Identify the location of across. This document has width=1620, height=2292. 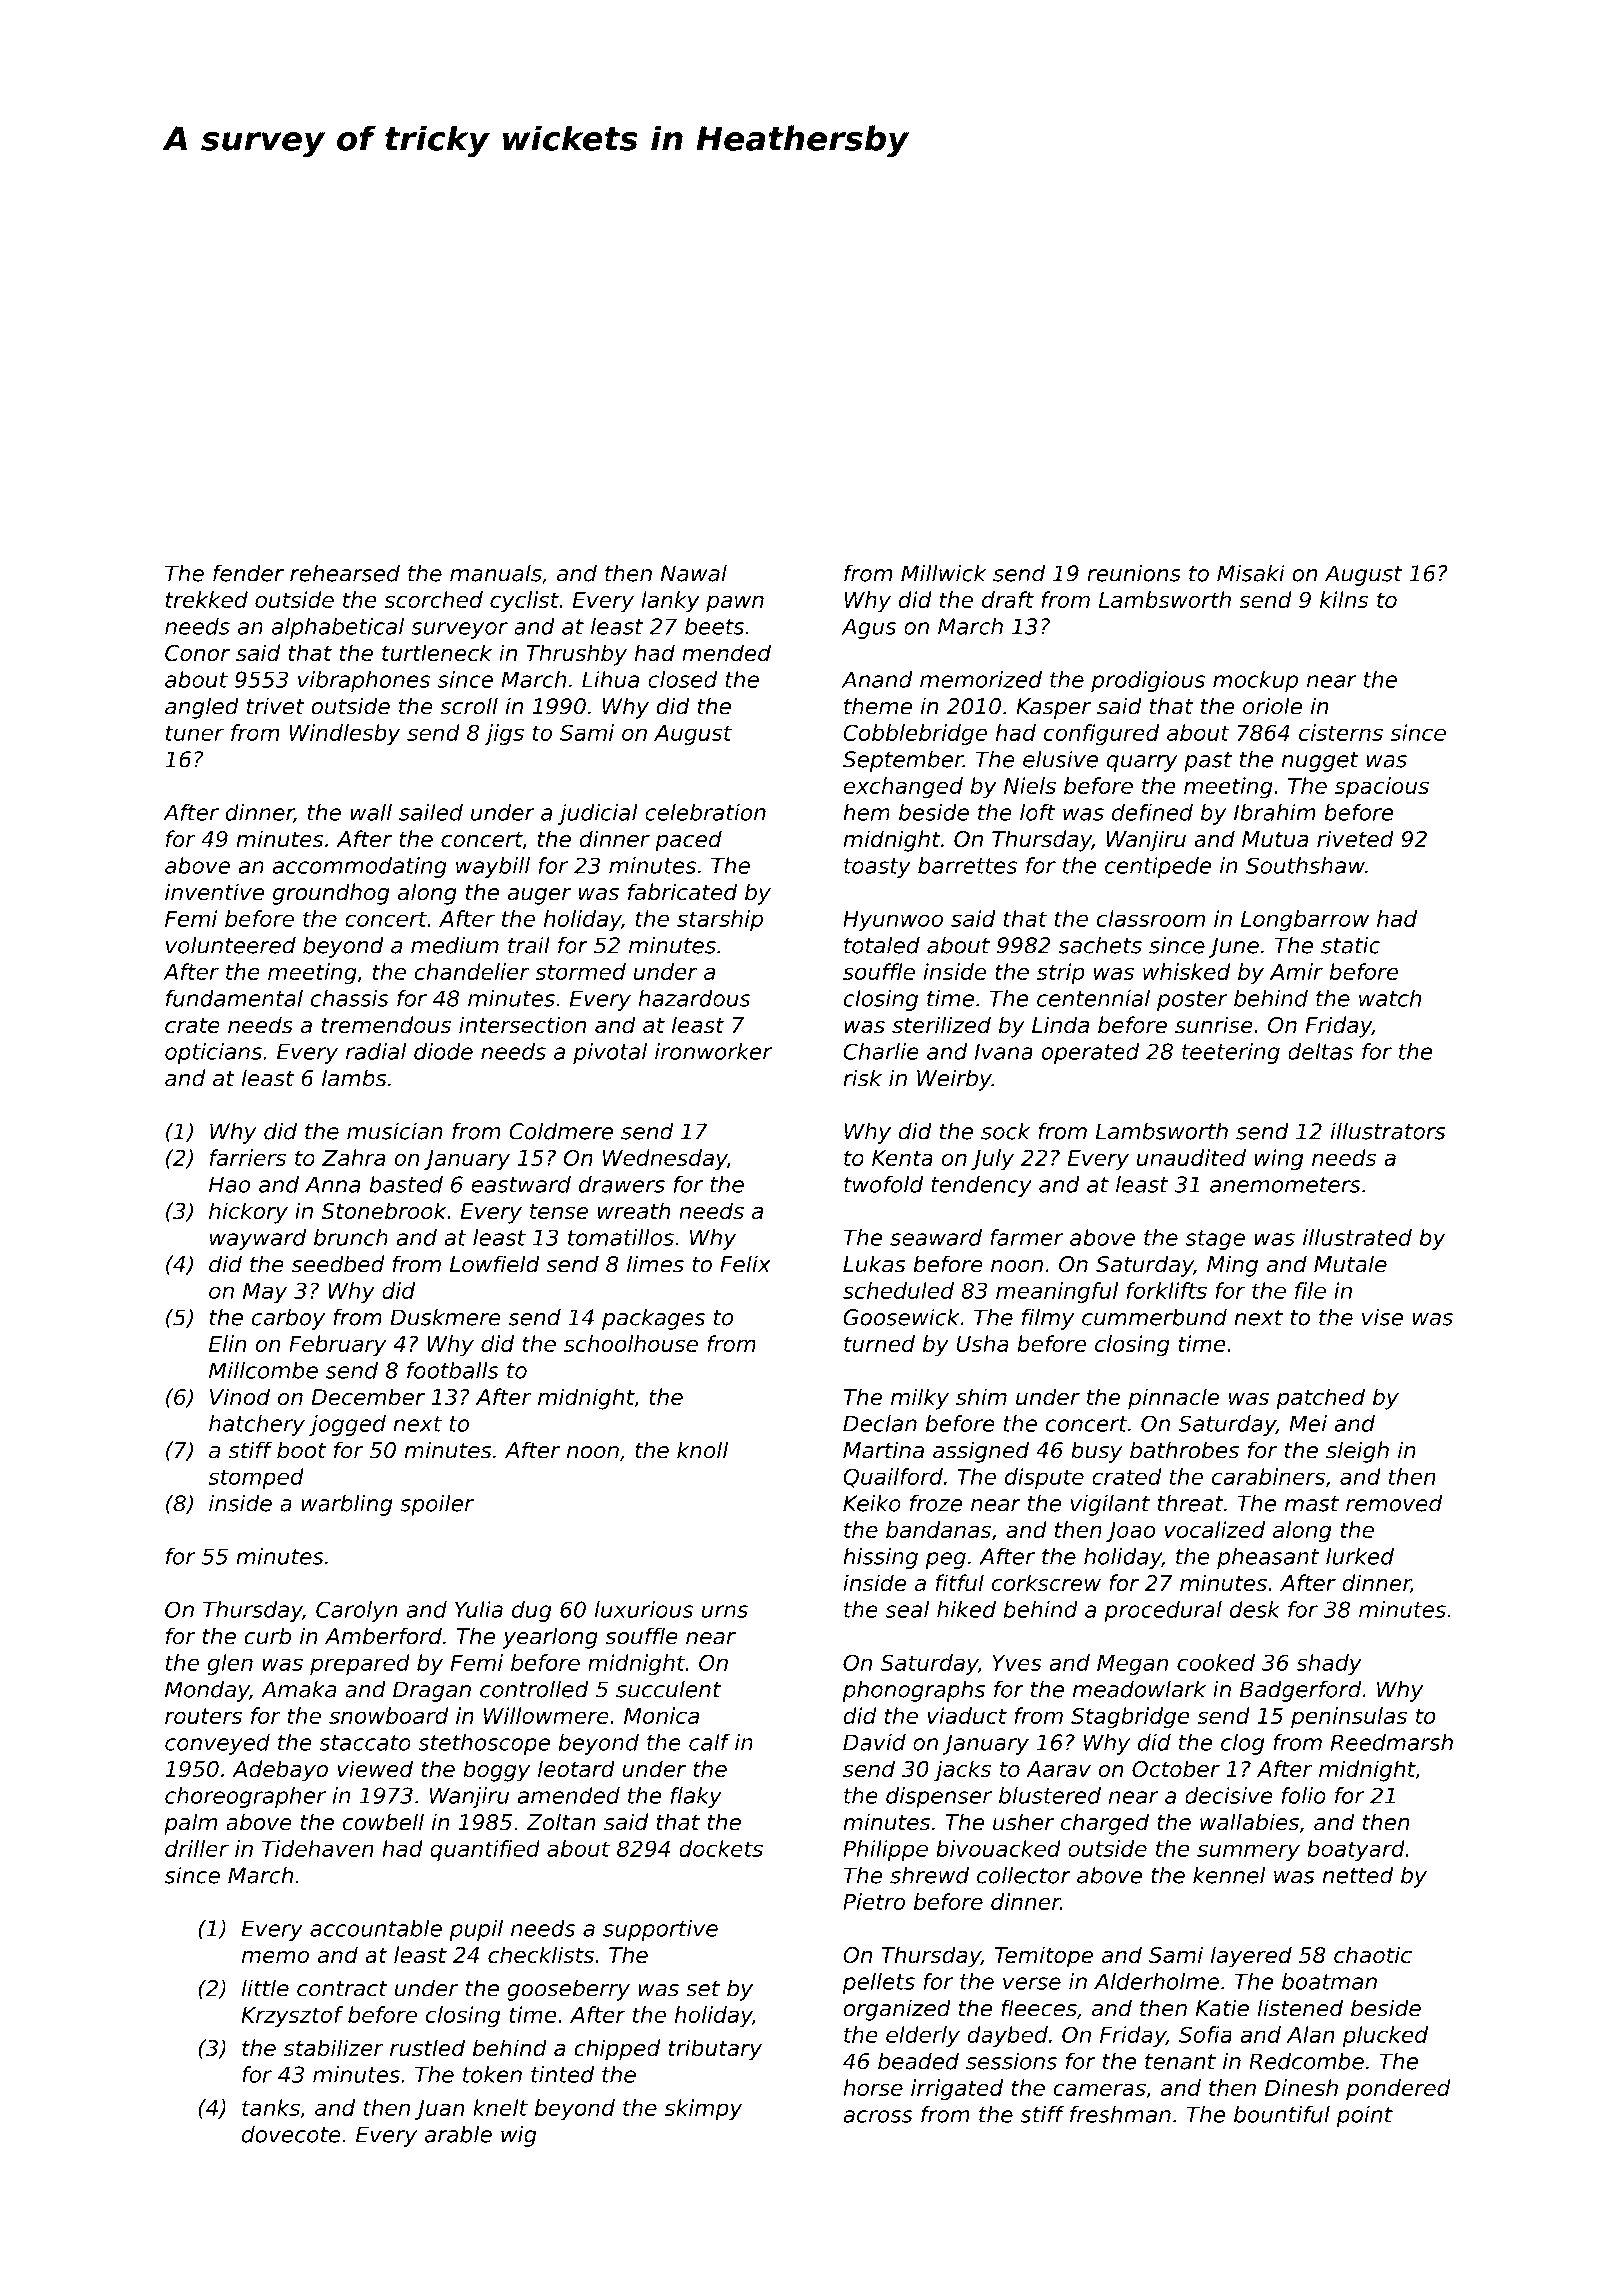
(878, 2116).
